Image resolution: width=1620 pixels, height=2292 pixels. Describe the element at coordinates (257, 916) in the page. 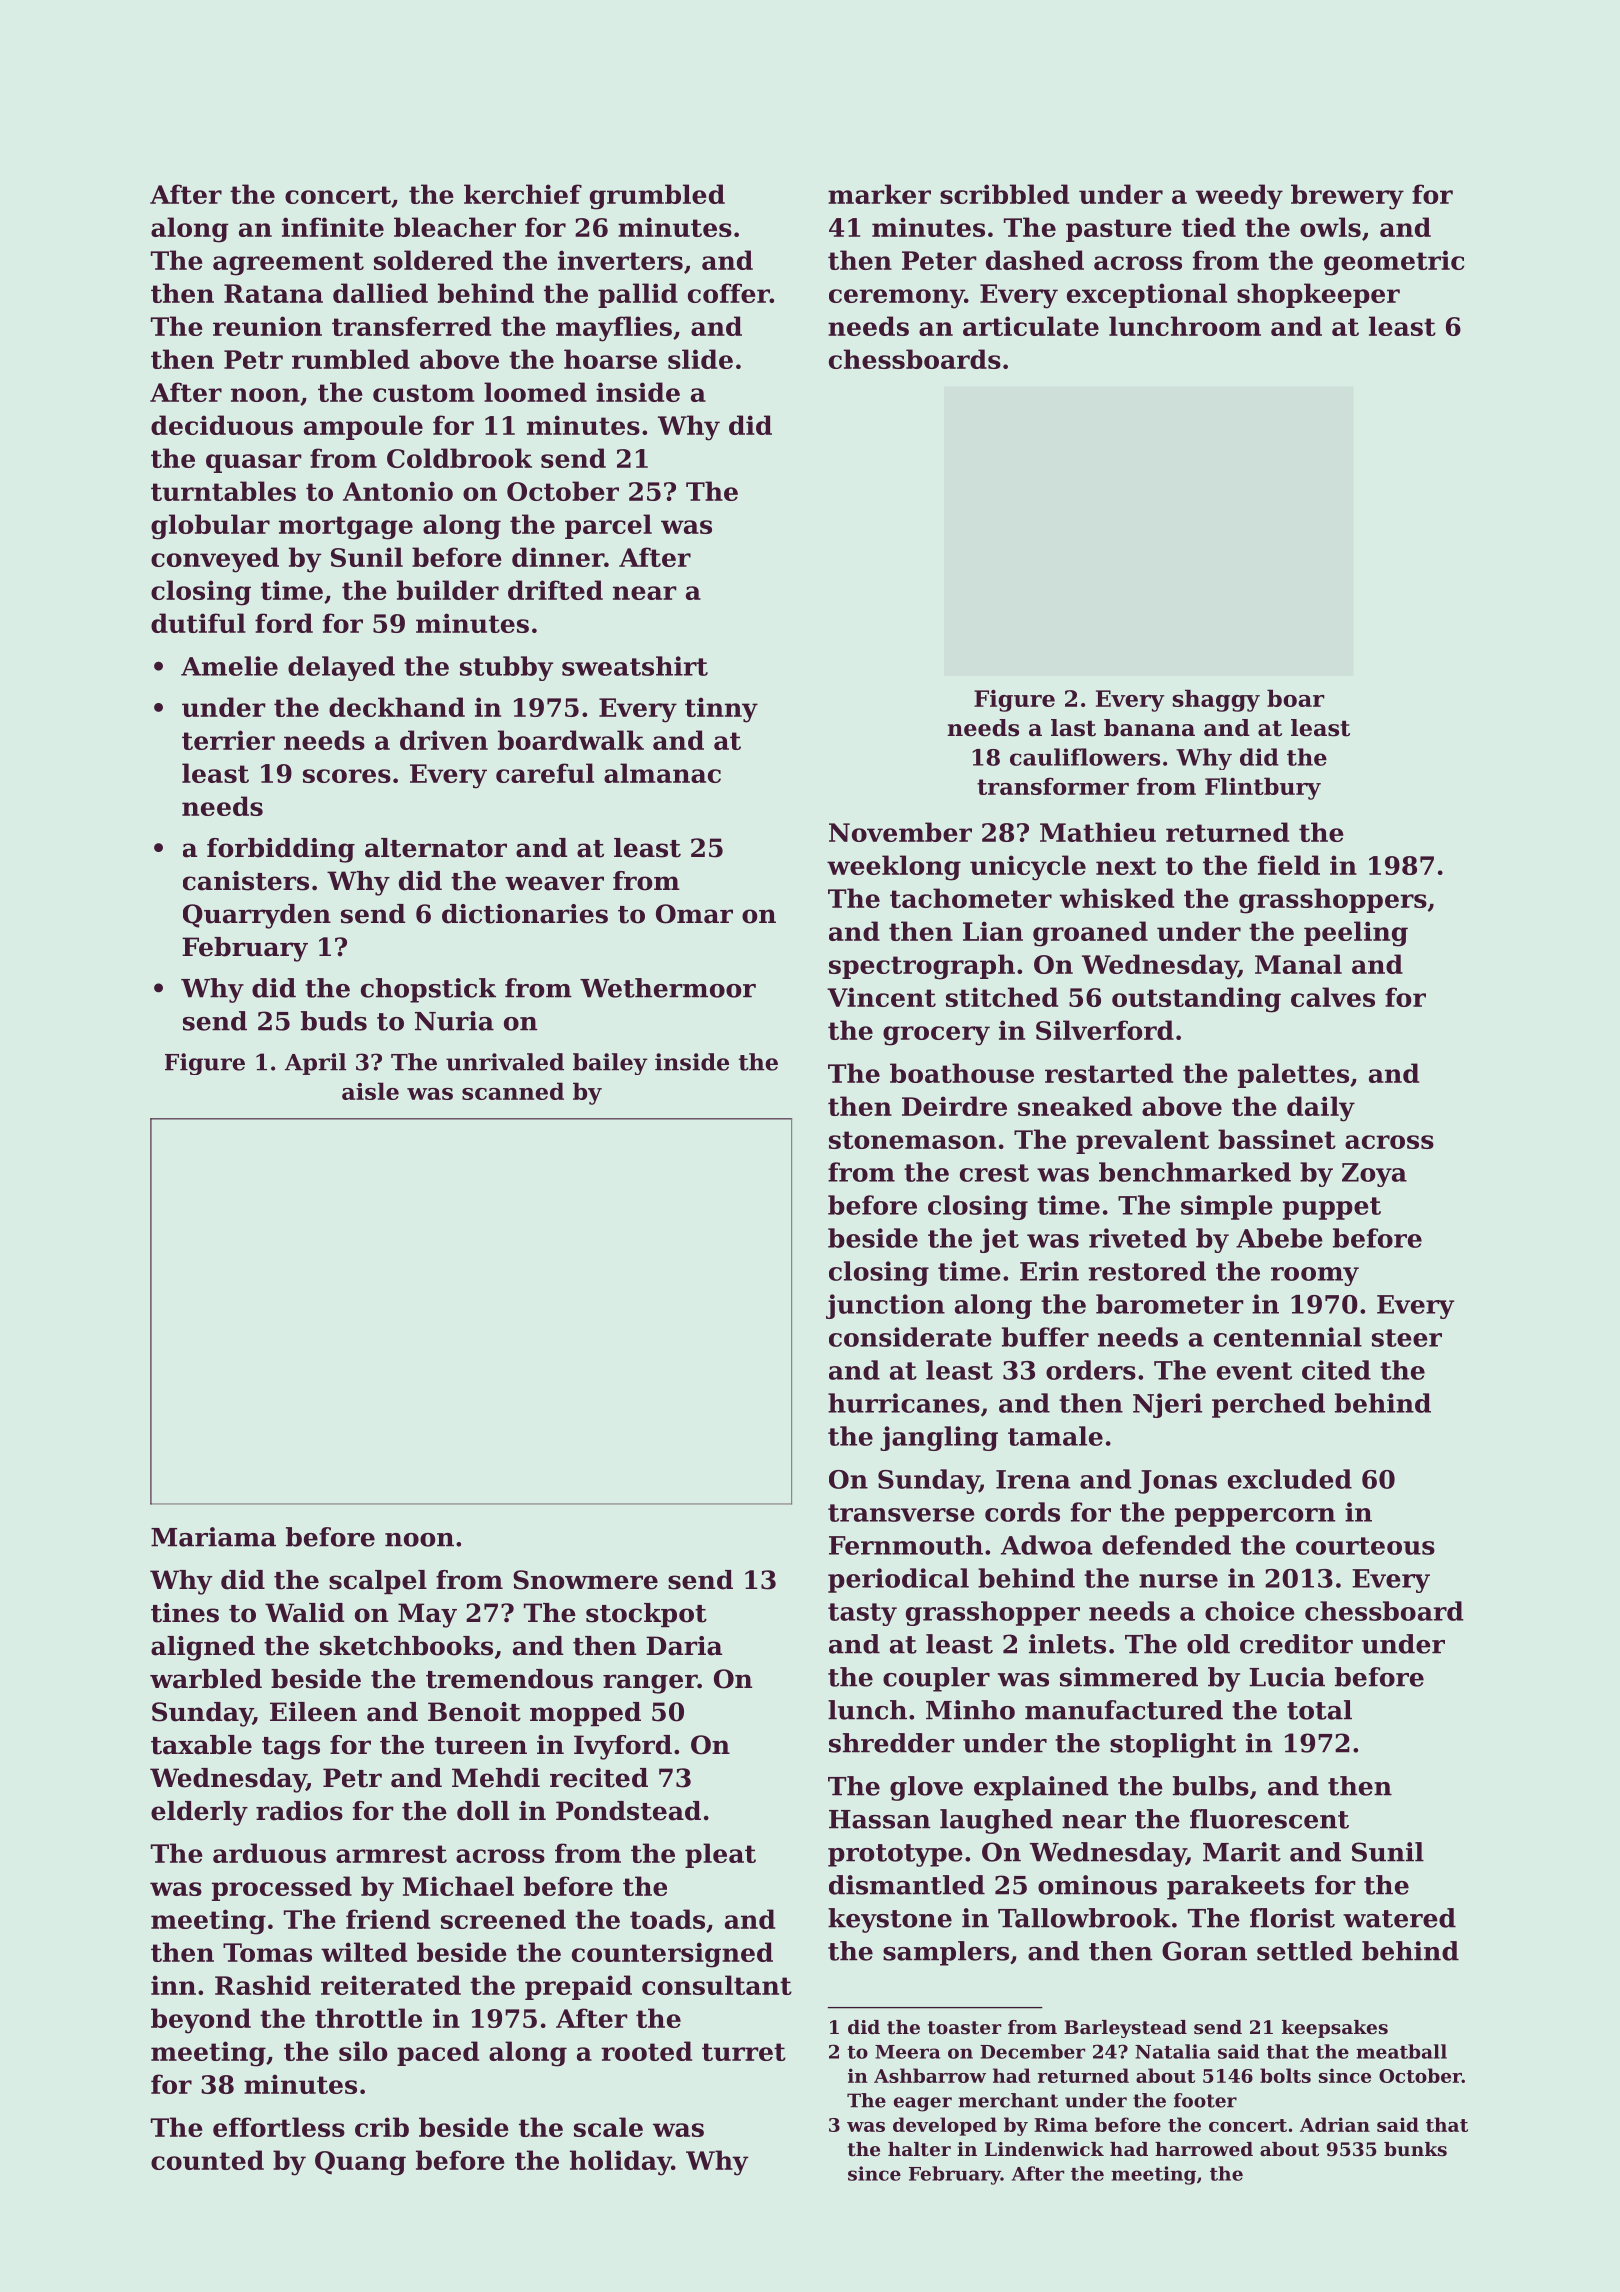

I see `Quarryden` at that location.
